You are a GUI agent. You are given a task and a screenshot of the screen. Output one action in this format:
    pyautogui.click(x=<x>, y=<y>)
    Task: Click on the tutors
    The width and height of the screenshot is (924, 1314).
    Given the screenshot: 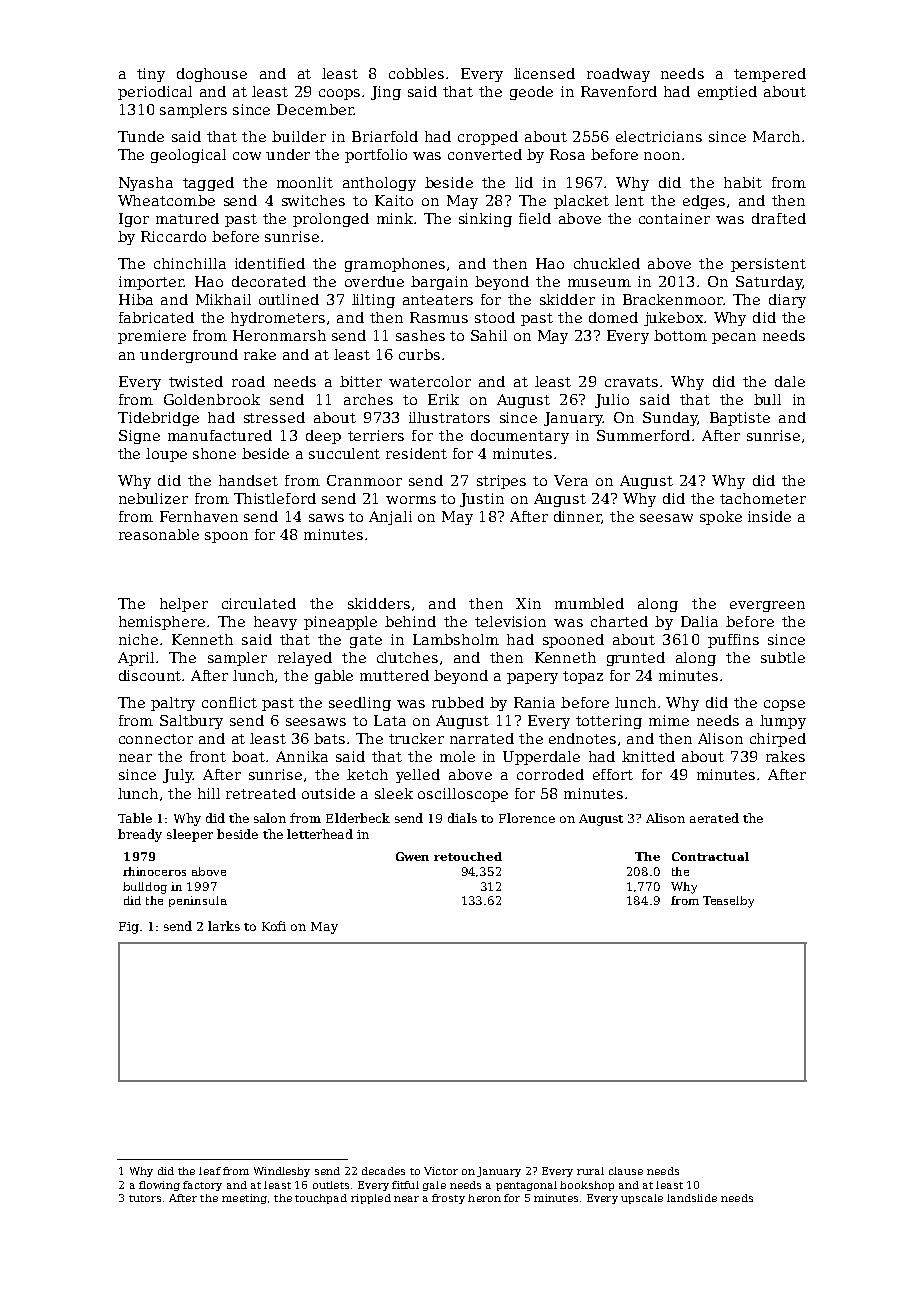 What is the action you would take?
    pyautogui.click(x=145, y=1198)
